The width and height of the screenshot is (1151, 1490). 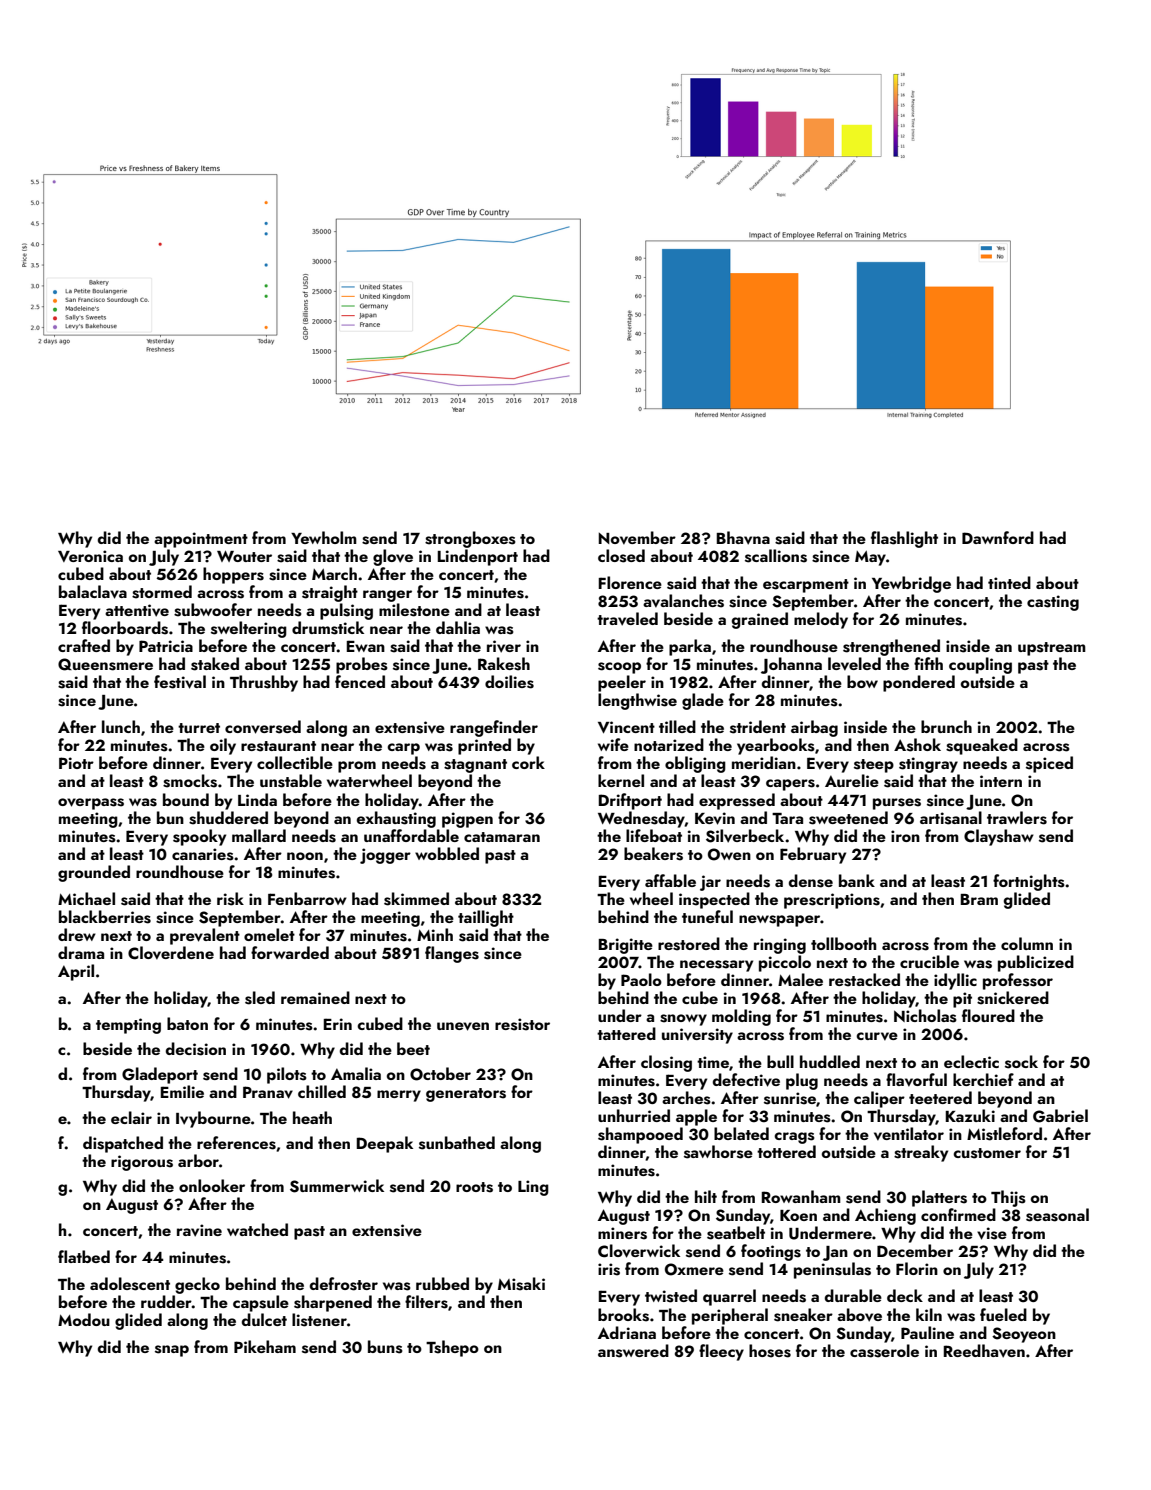 I want to click on adolescent, so click(x=130, y=1284).
